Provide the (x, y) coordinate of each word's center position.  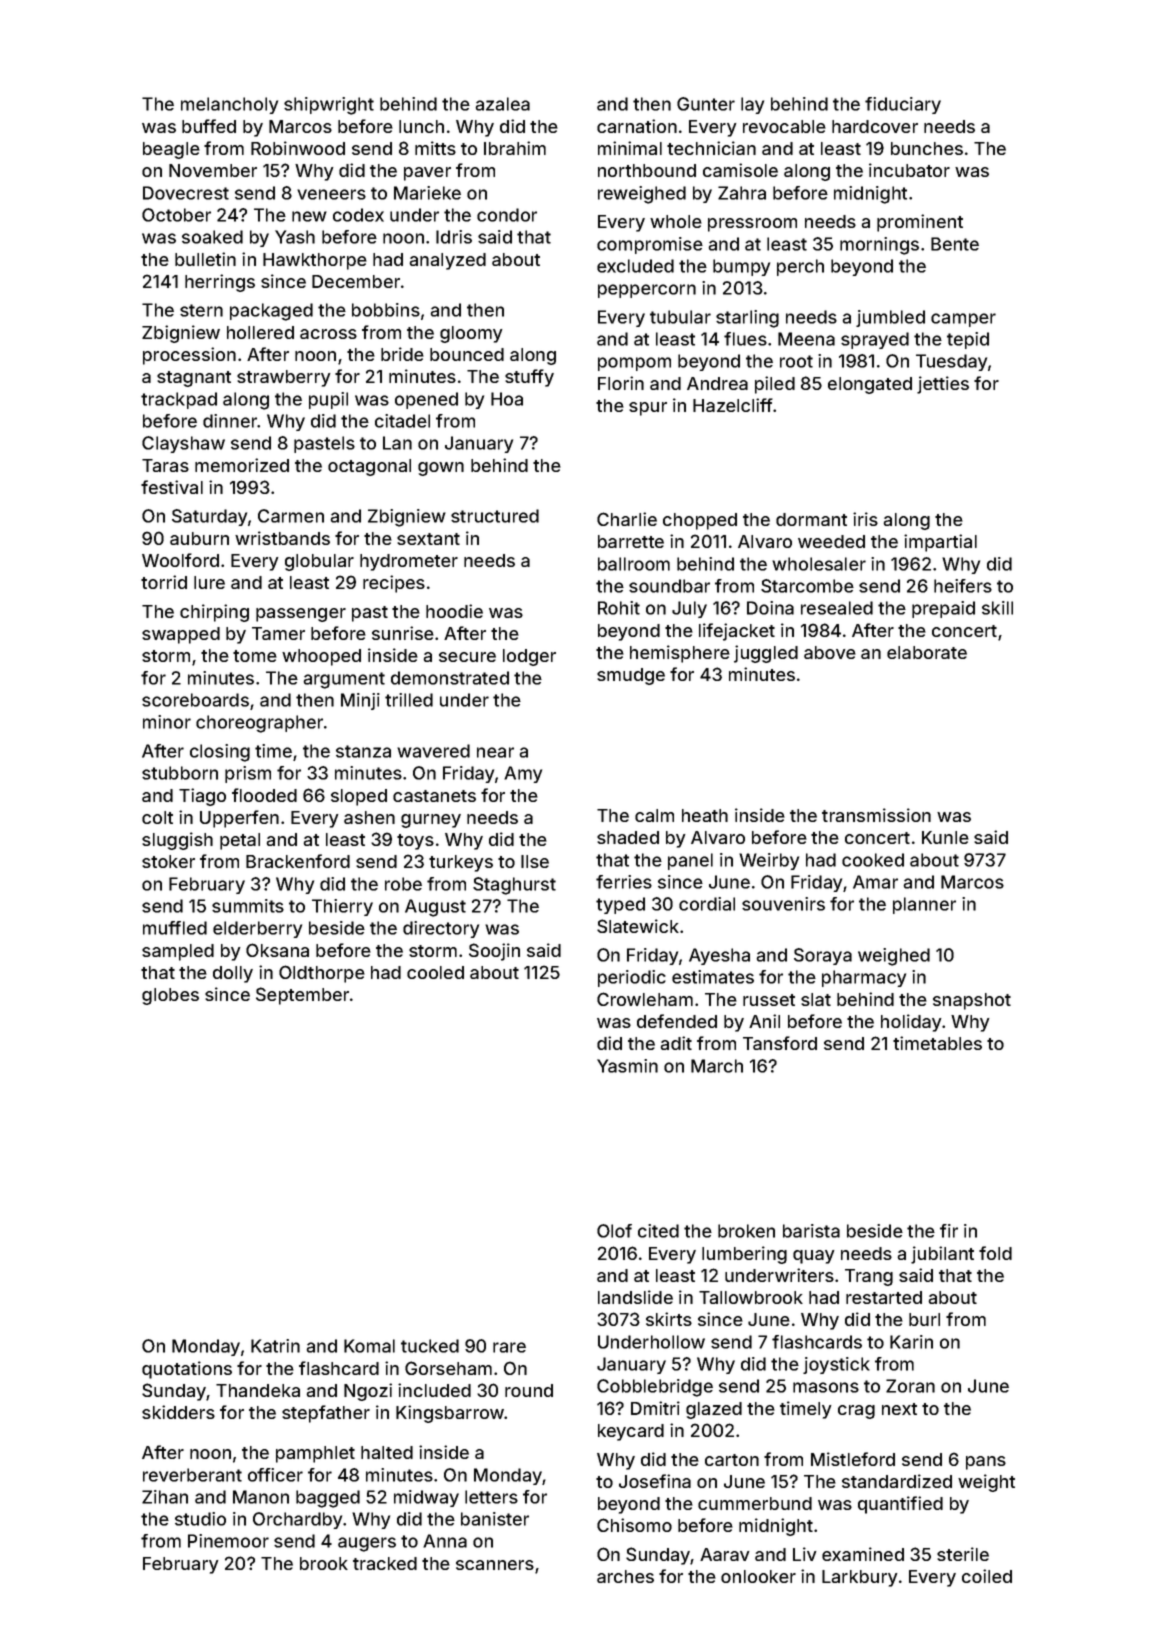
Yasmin (627, 1066)
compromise (650, 245)
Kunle (945, 837)
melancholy (229, 105)
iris (865, 519)
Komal (369, 1346)
